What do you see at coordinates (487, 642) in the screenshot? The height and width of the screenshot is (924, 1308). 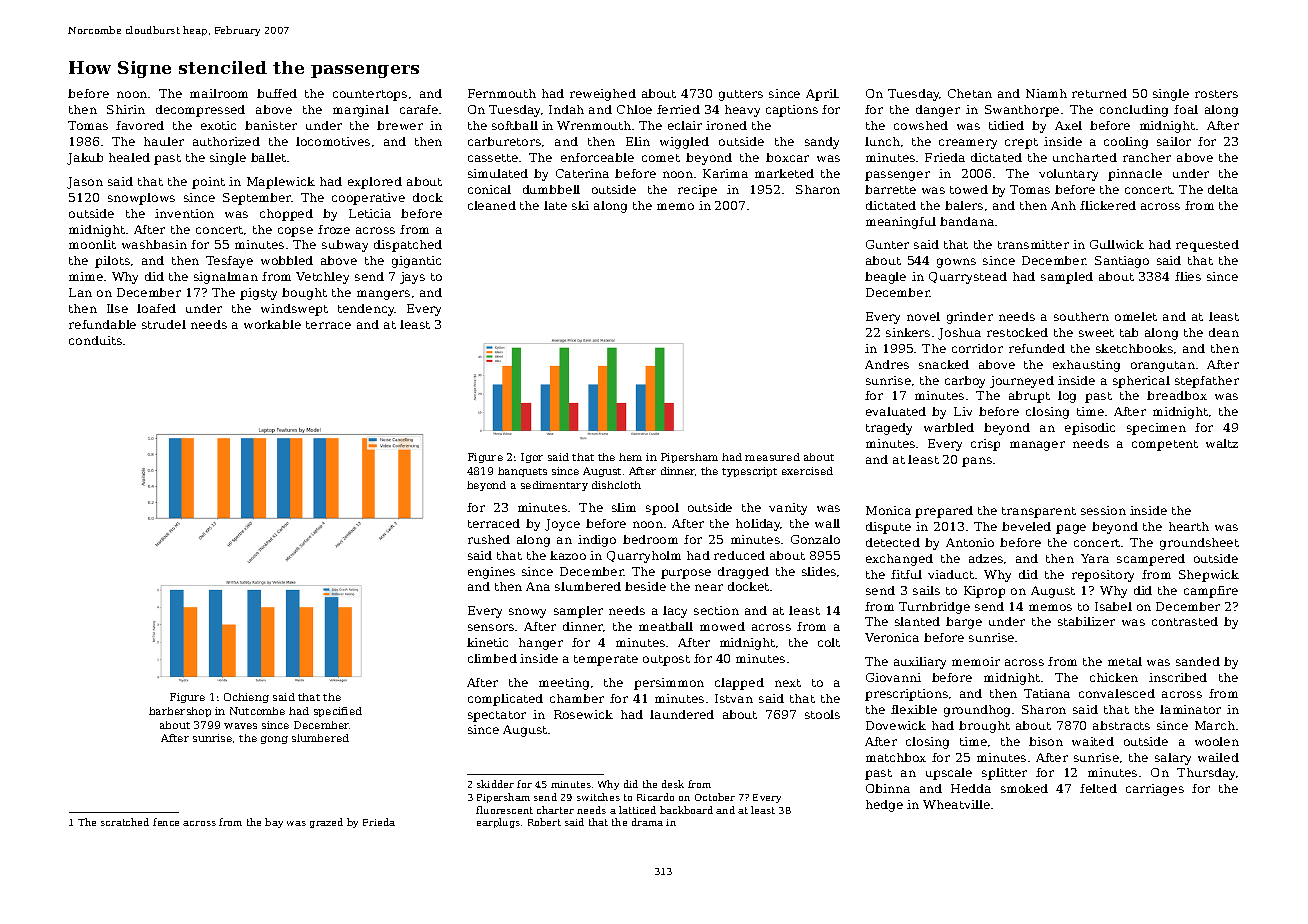 I see `kinetic` at bounding box center [487, 642].
